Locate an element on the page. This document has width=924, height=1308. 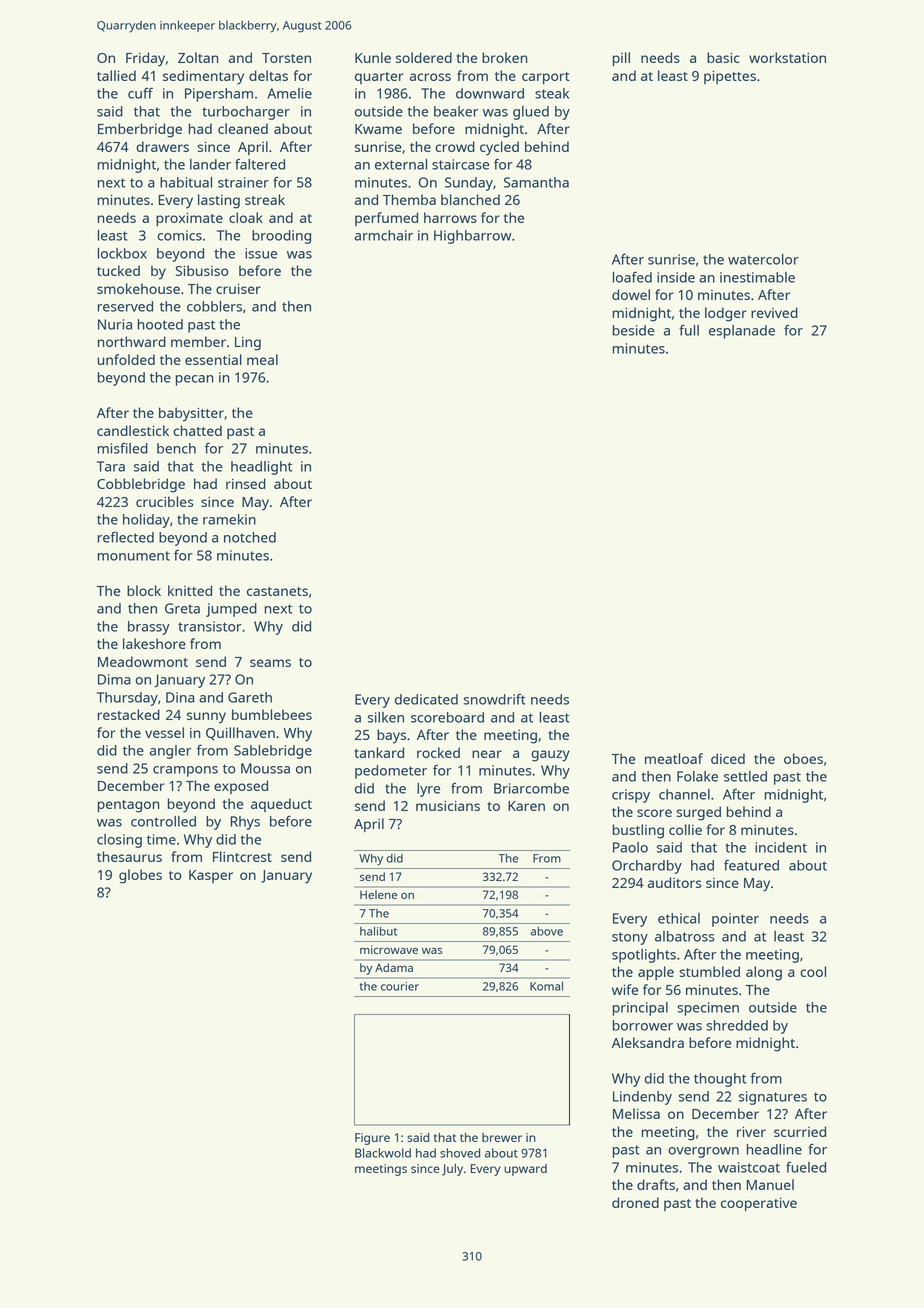
Greta is located at coordinates (182, 608).
